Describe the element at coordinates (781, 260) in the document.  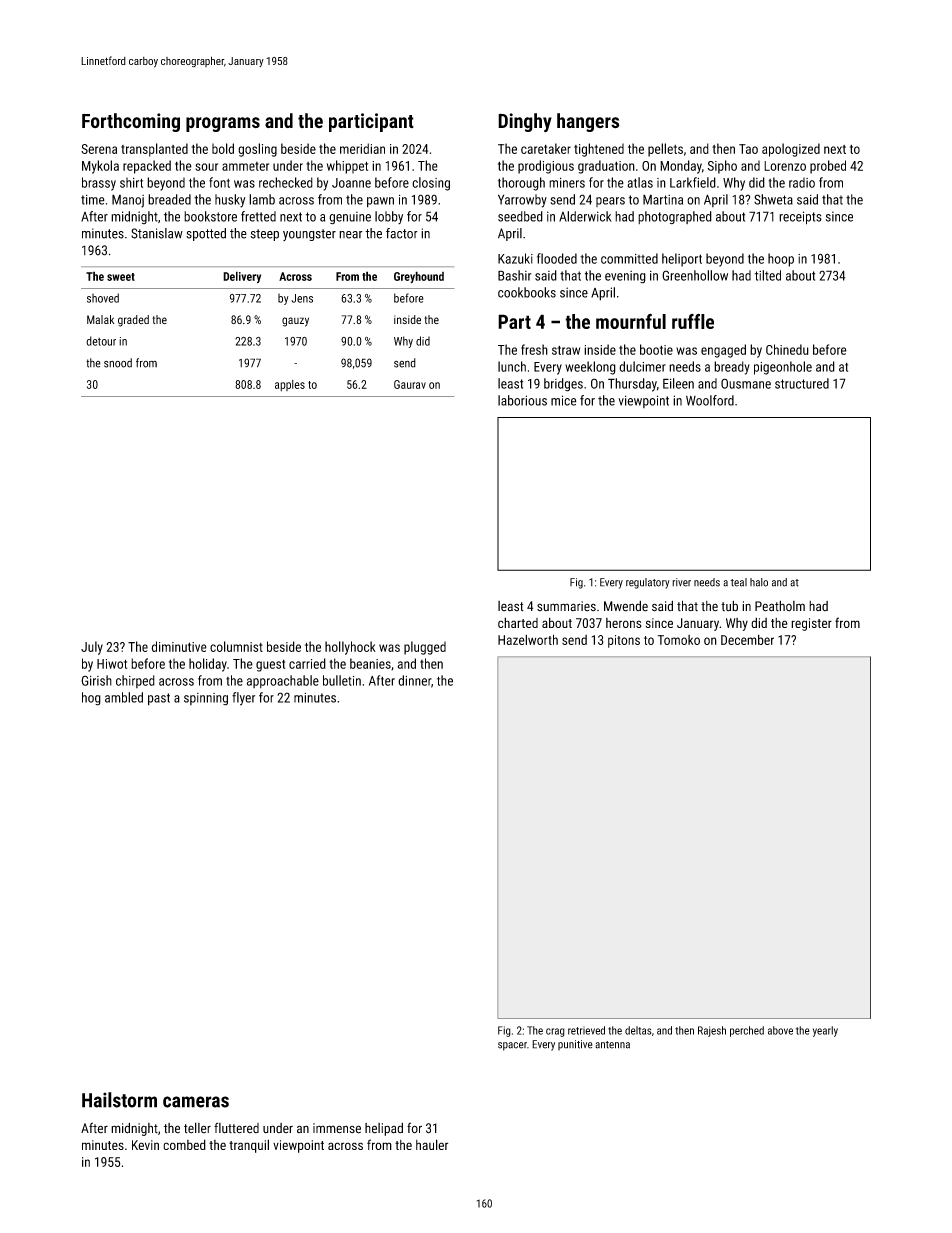
I see `hoop` at that location.
